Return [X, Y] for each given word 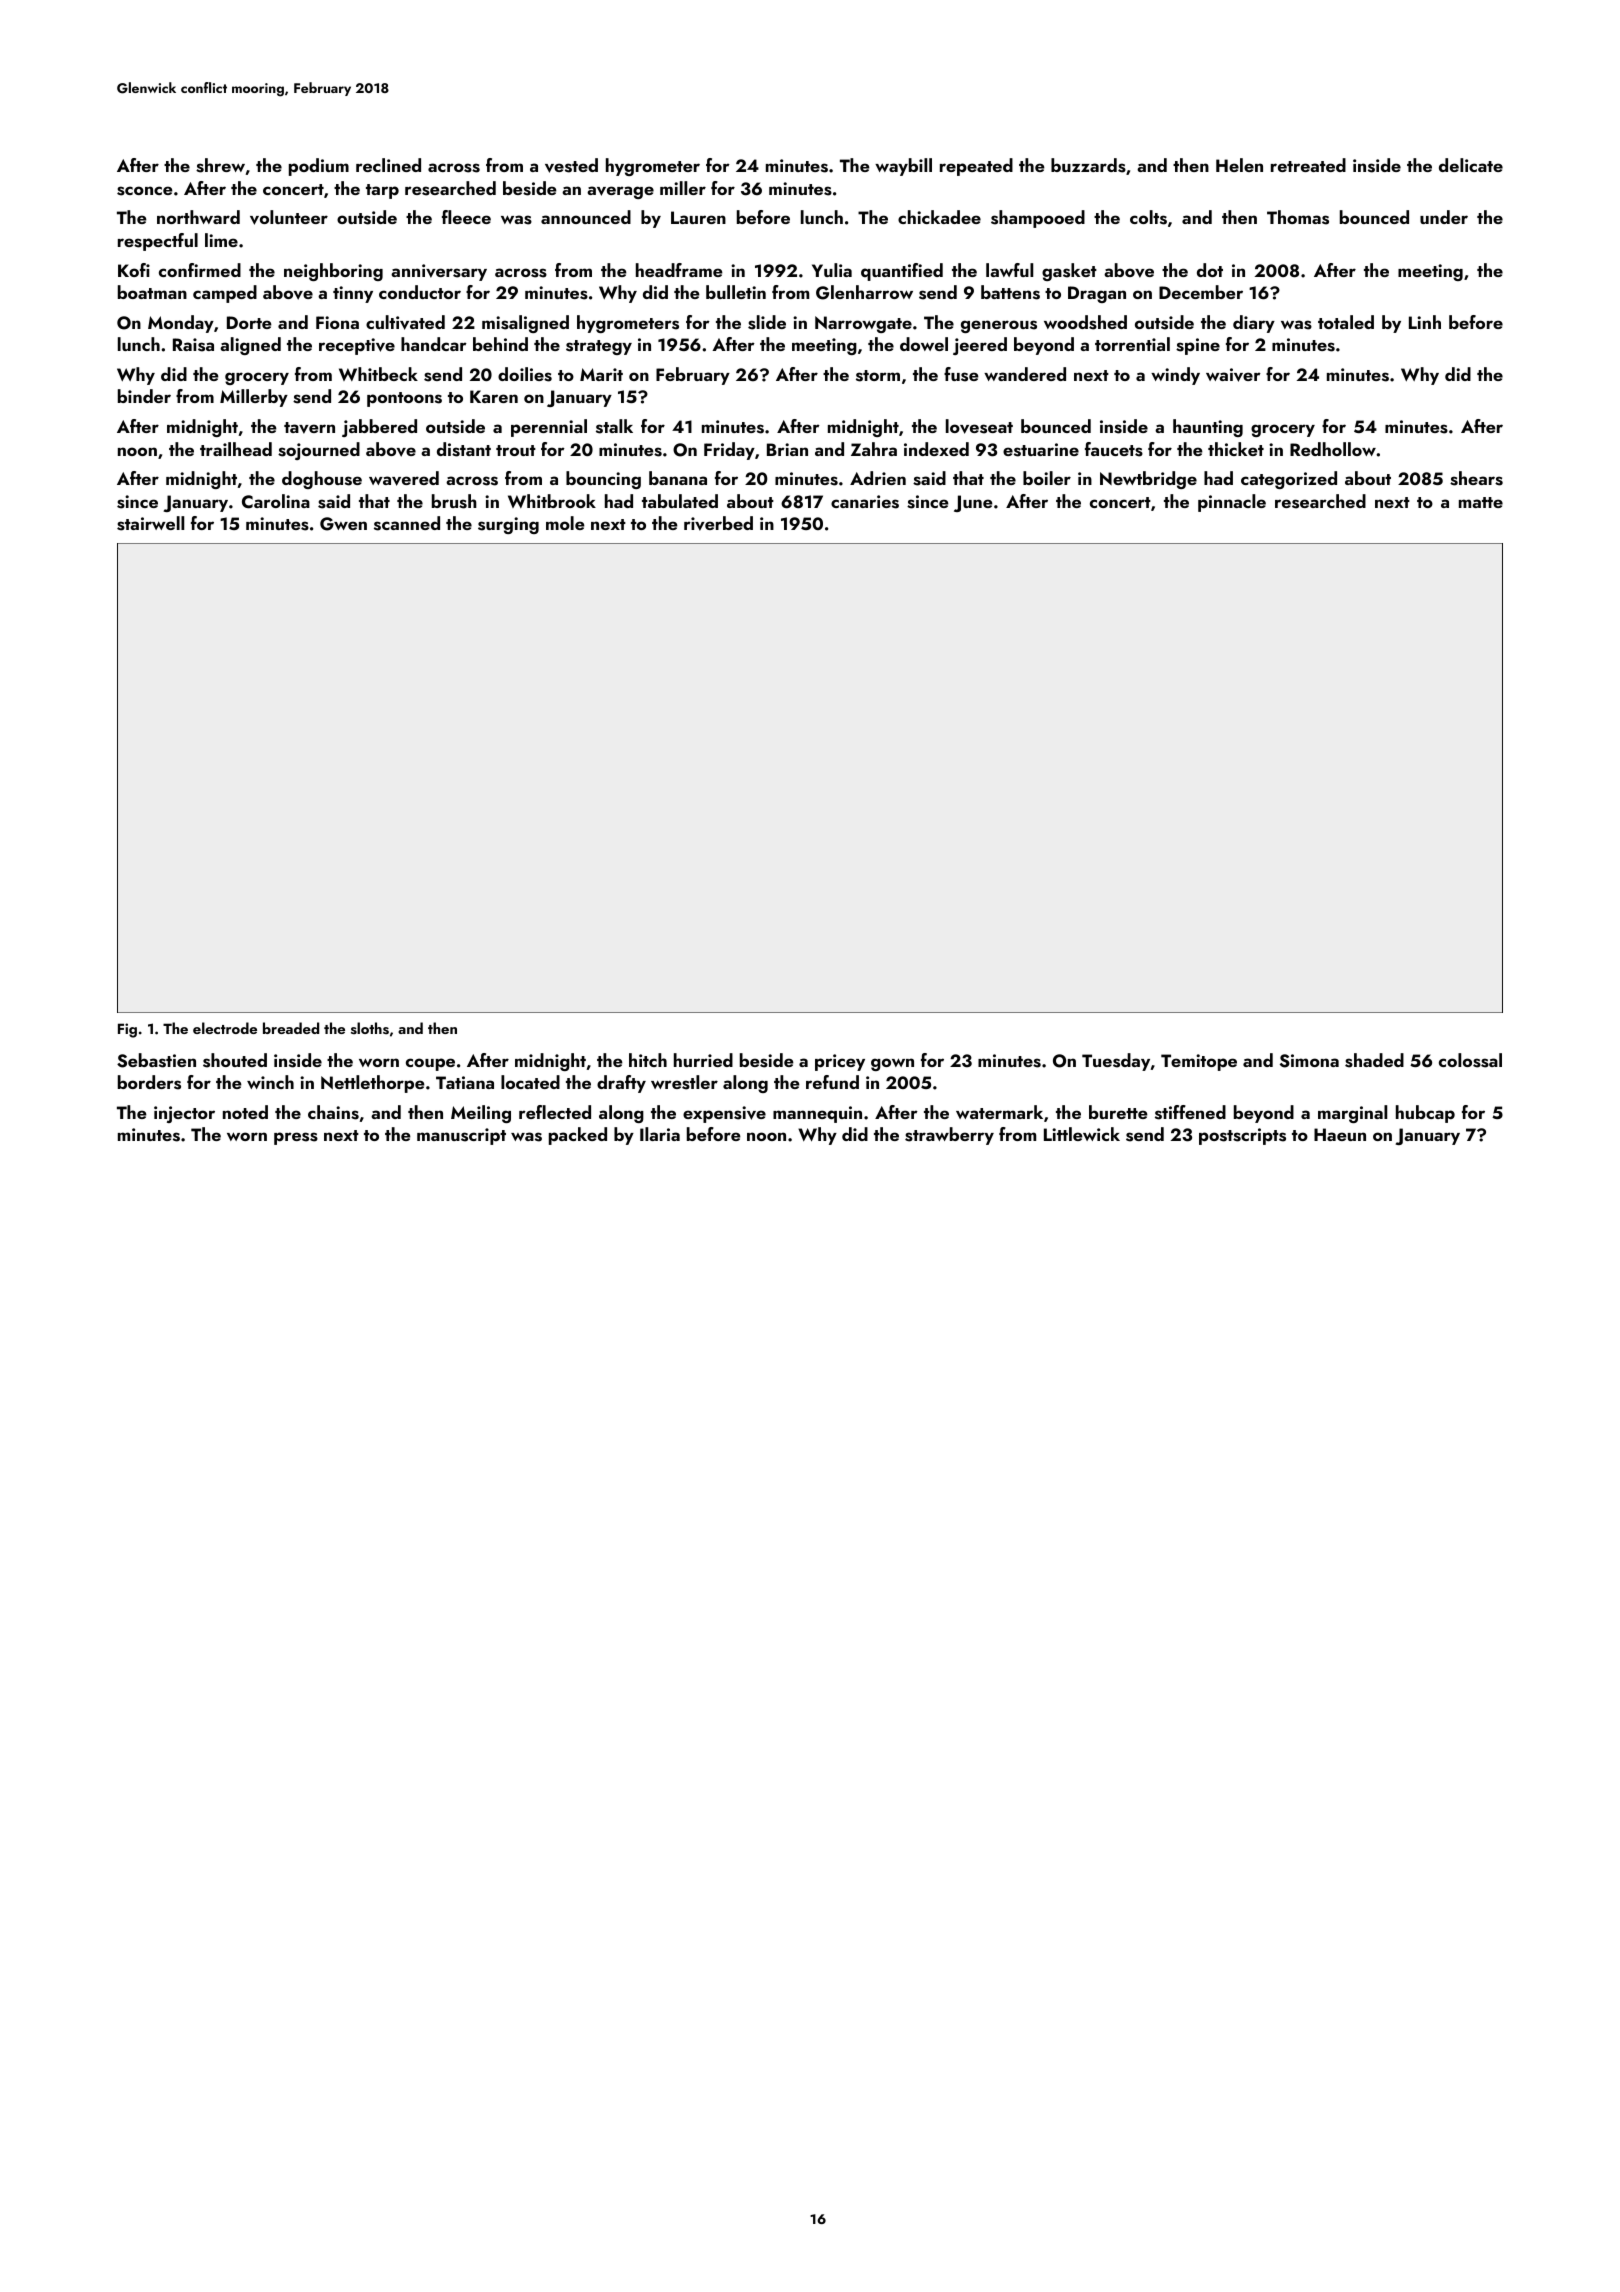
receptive [357, 346]
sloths [370, 1028]
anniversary [439, 272]
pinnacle [1232, 503]
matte [1481, 502]
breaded [291, 1028]
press [296, 1138]
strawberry [949, 1136]
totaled [1346, 322]
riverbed [718, 523]
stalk [614, 426]
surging [508, 525]
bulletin [736, 292]
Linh [1425, 322]
